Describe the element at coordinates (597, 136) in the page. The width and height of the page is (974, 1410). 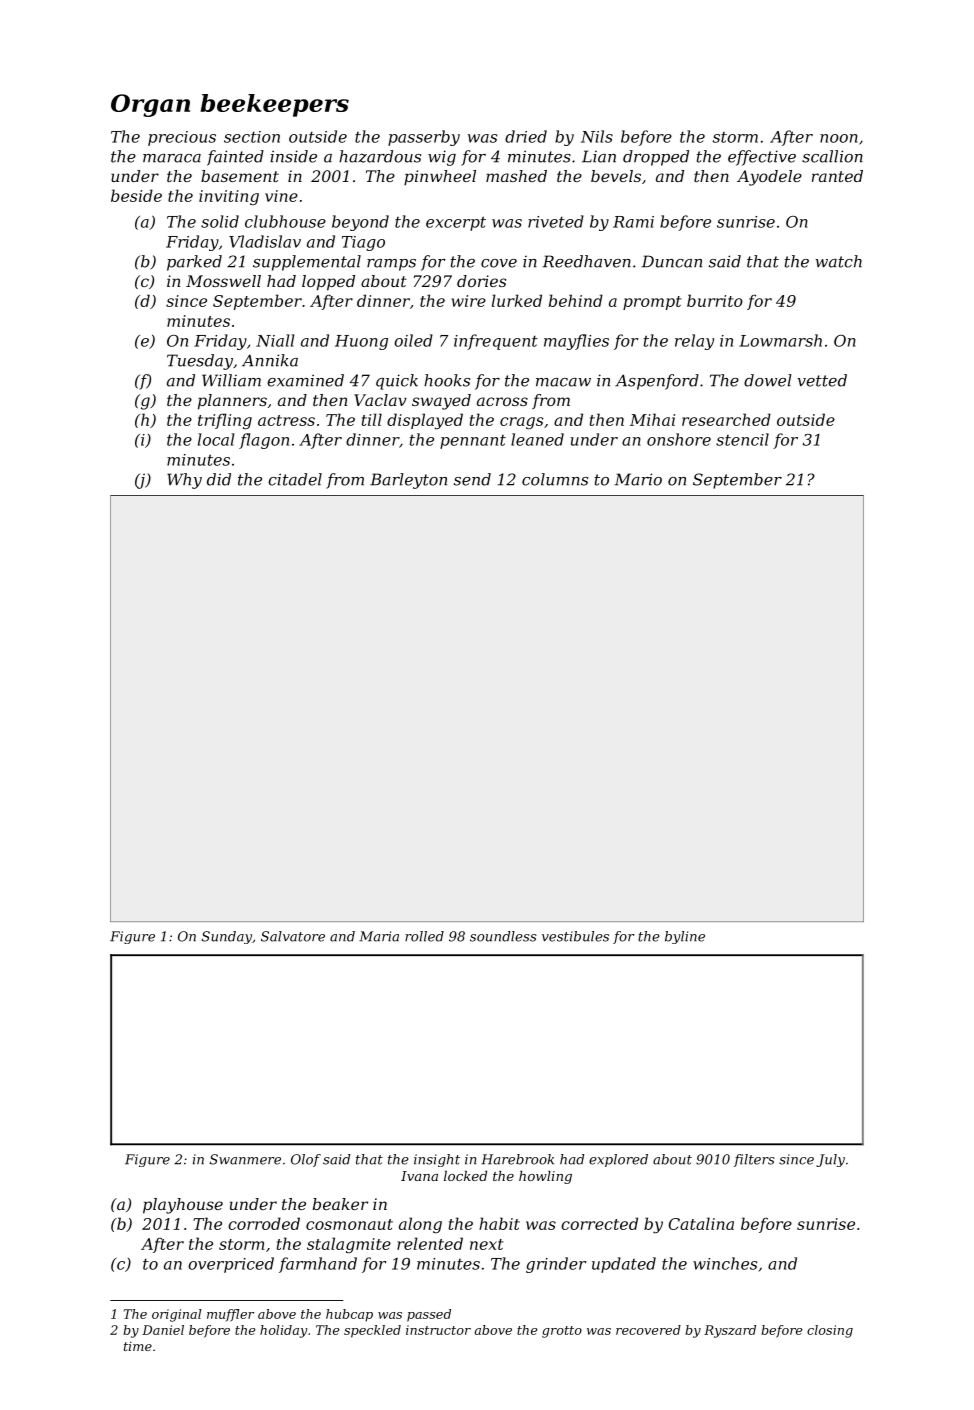
I see `Nils` at that location.
